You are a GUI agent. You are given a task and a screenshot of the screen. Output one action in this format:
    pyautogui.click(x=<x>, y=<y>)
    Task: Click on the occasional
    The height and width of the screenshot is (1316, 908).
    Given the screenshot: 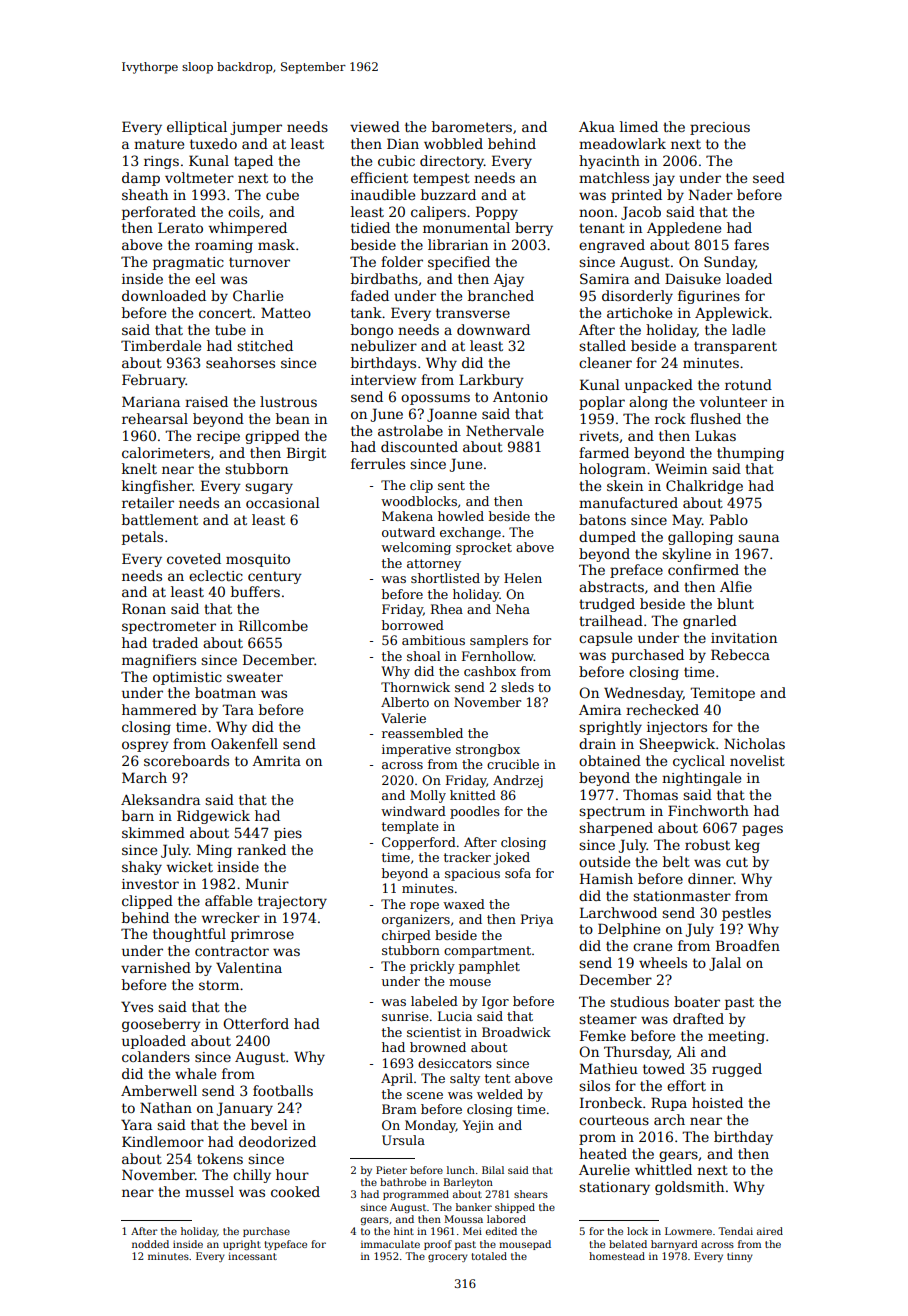 What is the action you would take?
    pyautogui.click(x=283, y=502)
